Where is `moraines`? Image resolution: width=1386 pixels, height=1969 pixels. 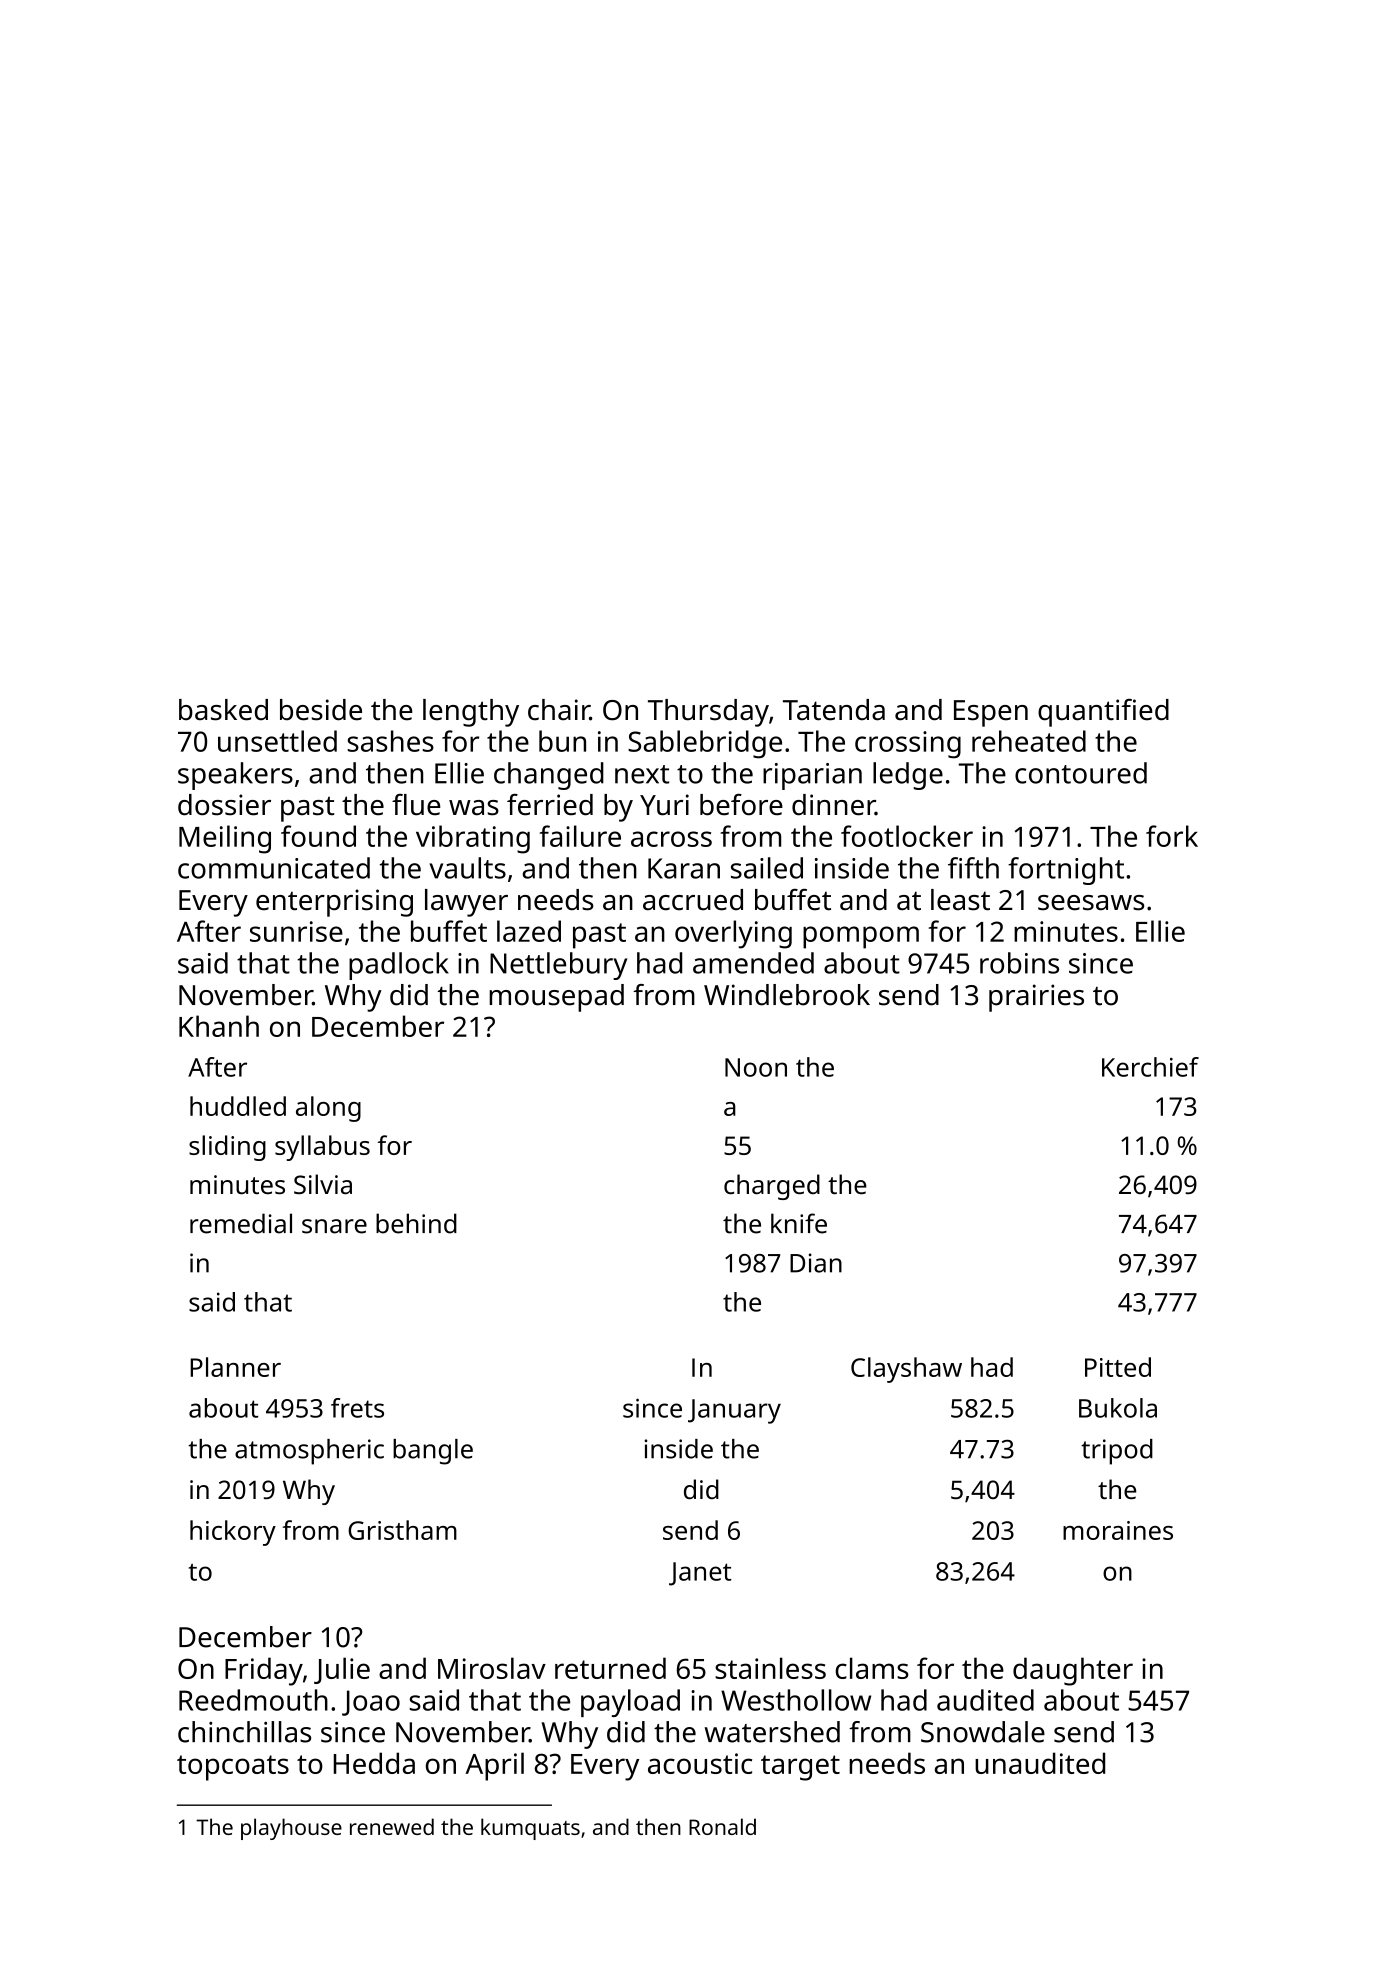
moraines is located at coordinates (1118, 1530).
